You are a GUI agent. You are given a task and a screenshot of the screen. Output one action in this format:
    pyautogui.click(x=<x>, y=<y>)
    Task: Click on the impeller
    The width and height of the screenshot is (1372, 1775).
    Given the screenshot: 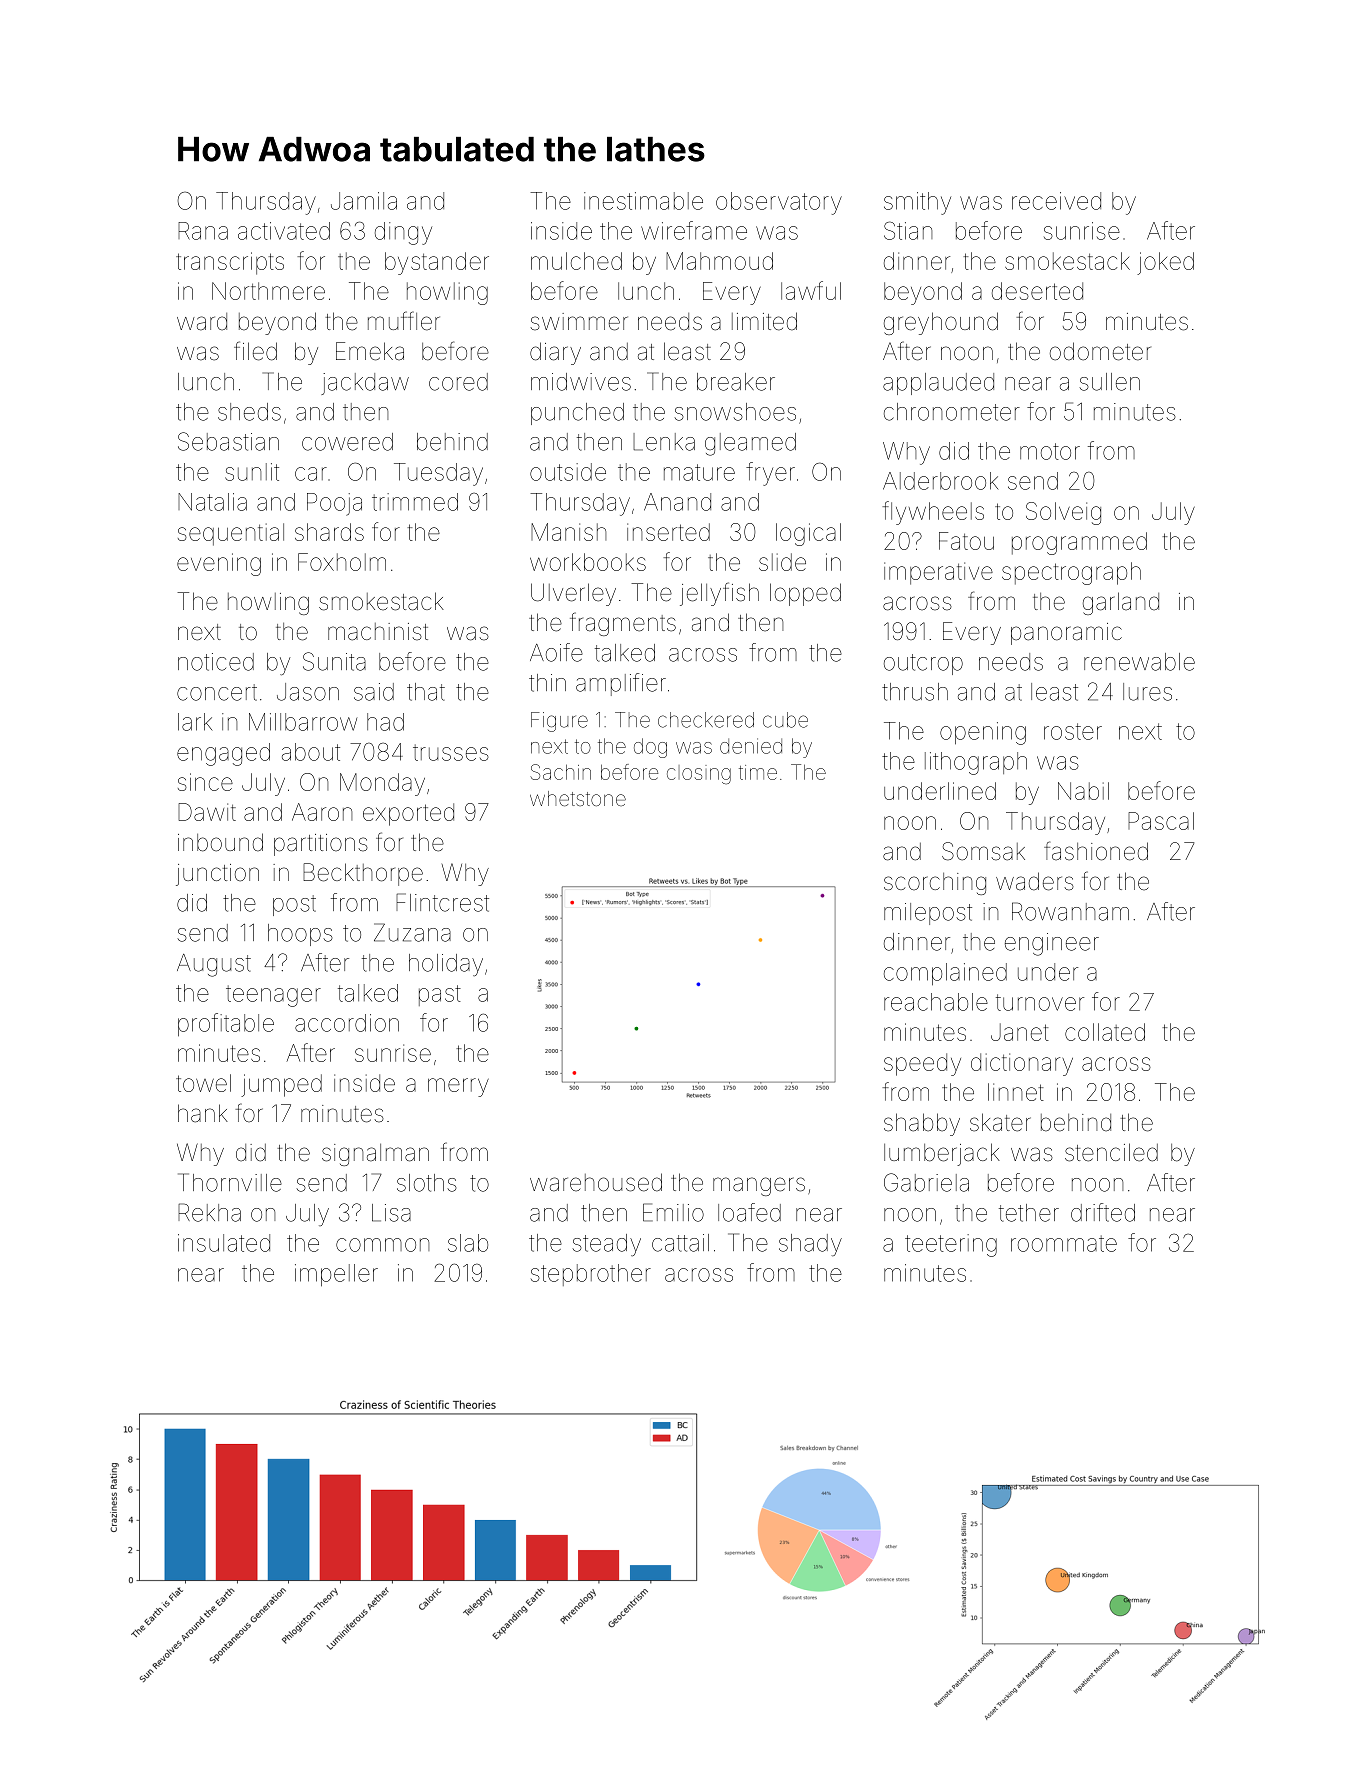 What is the action you would take?
    pyautogui.click(x=336, y=1275)
